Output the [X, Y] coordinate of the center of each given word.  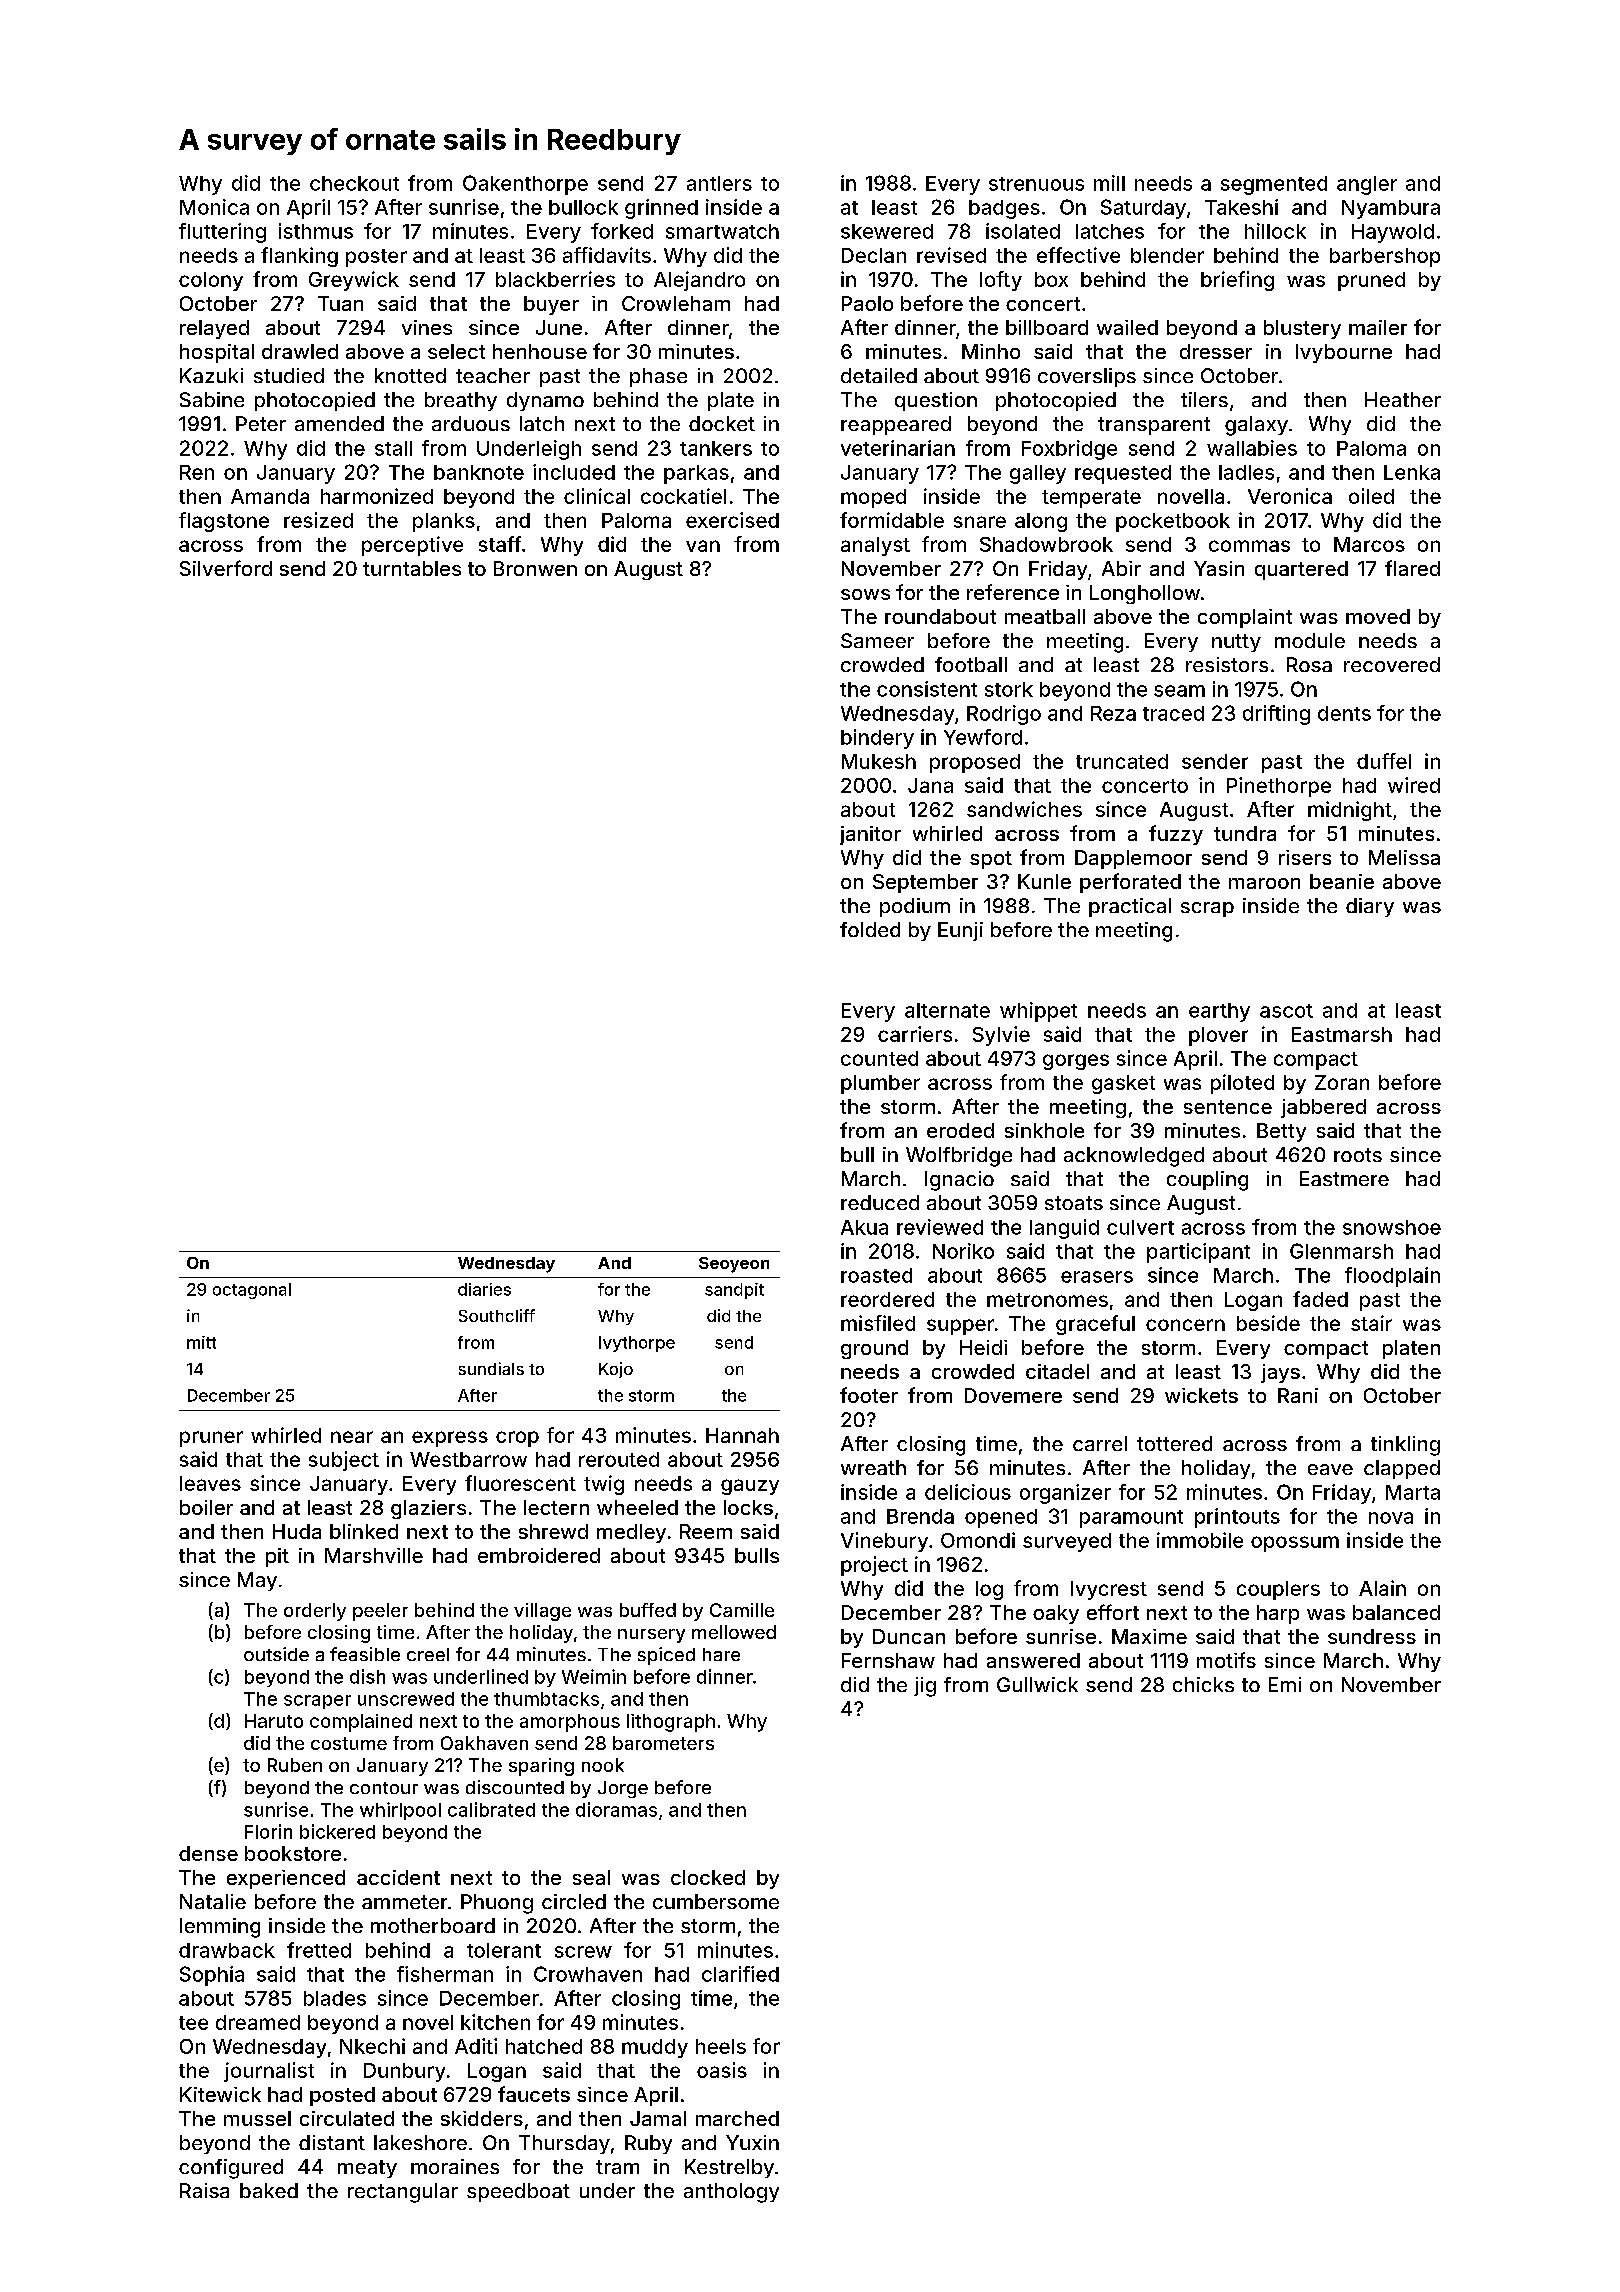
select [456, 351]
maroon [1264, 883]
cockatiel [683, 496]
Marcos [1369, 544]
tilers [1204, 399]
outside [276, 1654]
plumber [880, 1084]
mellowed [734, 1632]
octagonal [252, 1291]
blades [335, 1998]
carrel [1100, 1443]
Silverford [226, 568]
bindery [877, 739]
